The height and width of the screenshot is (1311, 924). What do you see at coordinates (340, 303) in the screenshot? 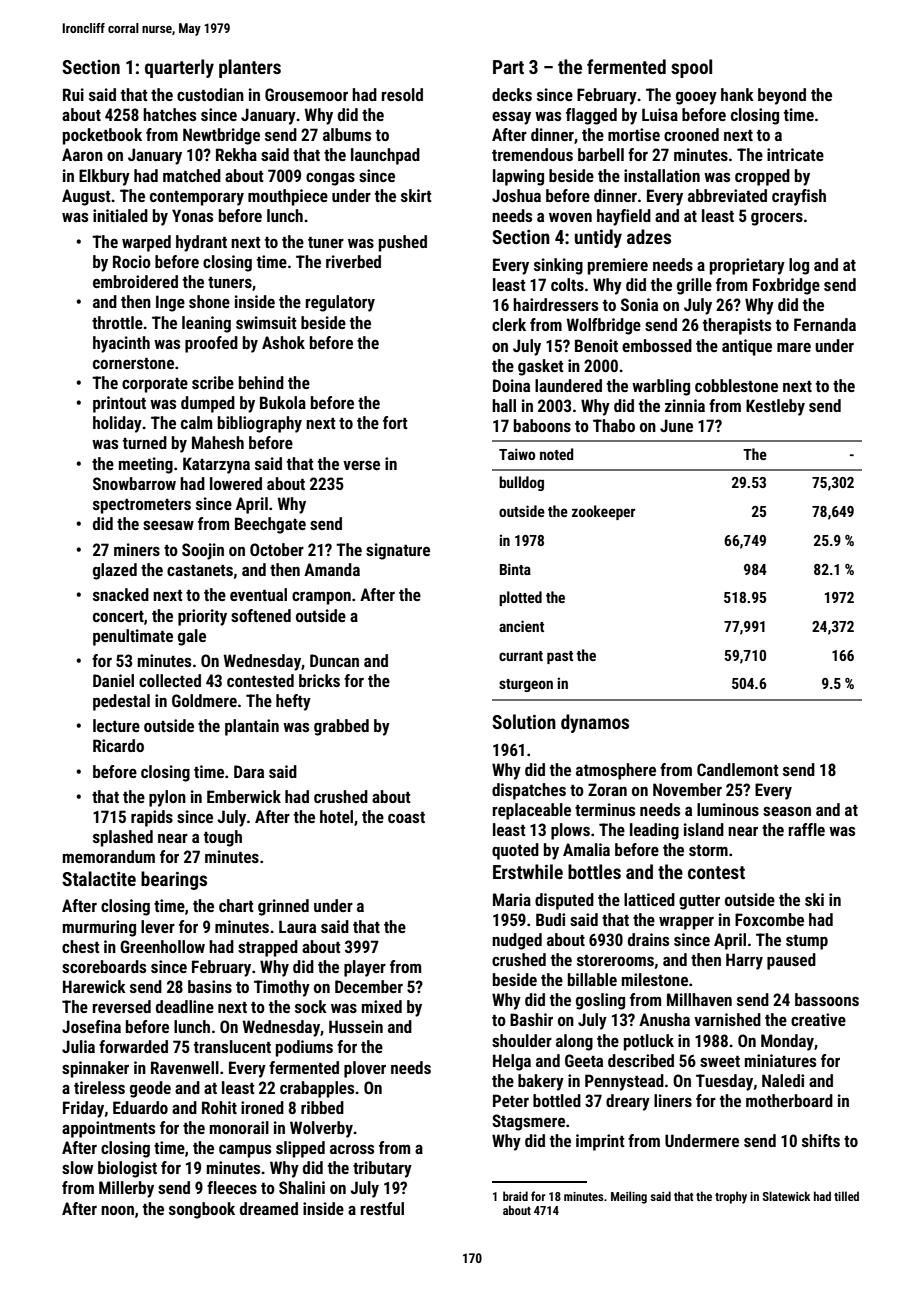
I see `regulatory` at bounding box center [340, 303].
